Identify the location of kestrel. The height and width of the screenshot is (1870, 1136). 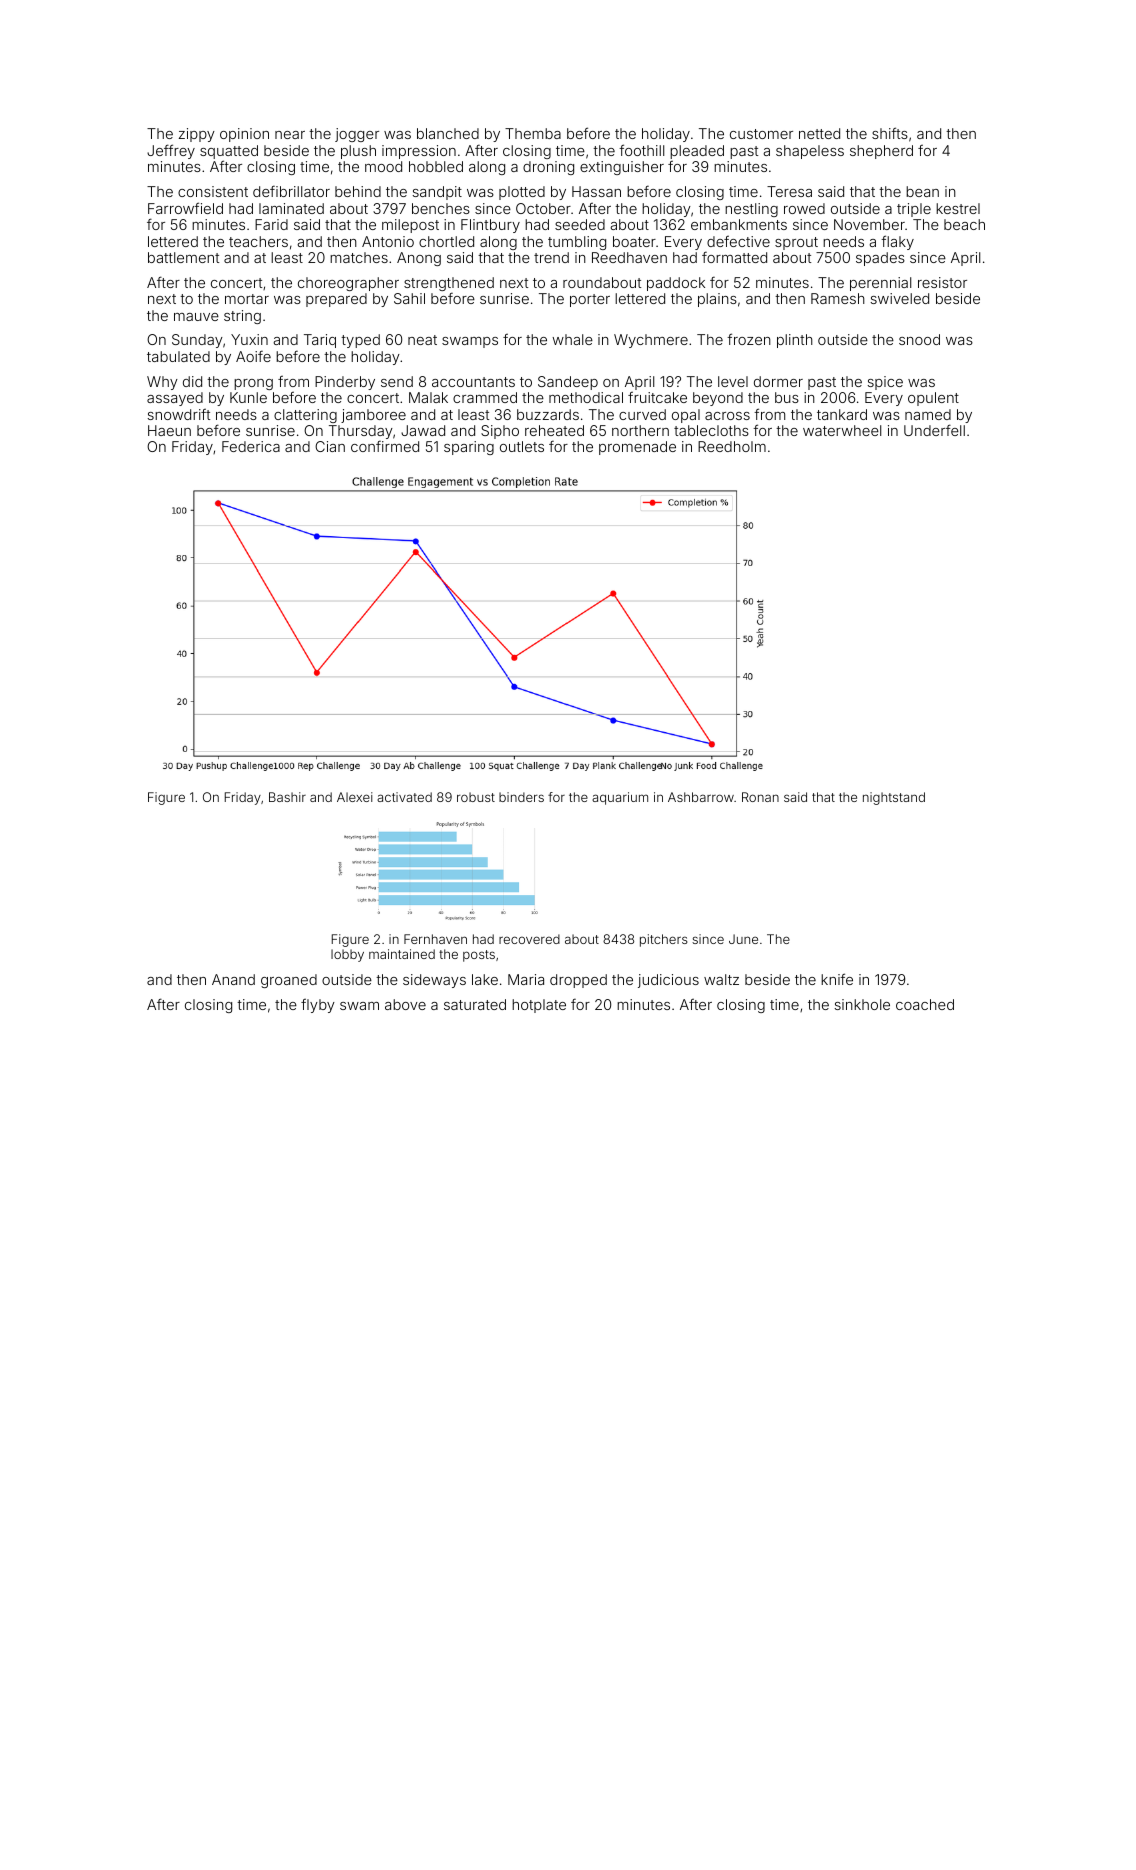
(958, 208).
